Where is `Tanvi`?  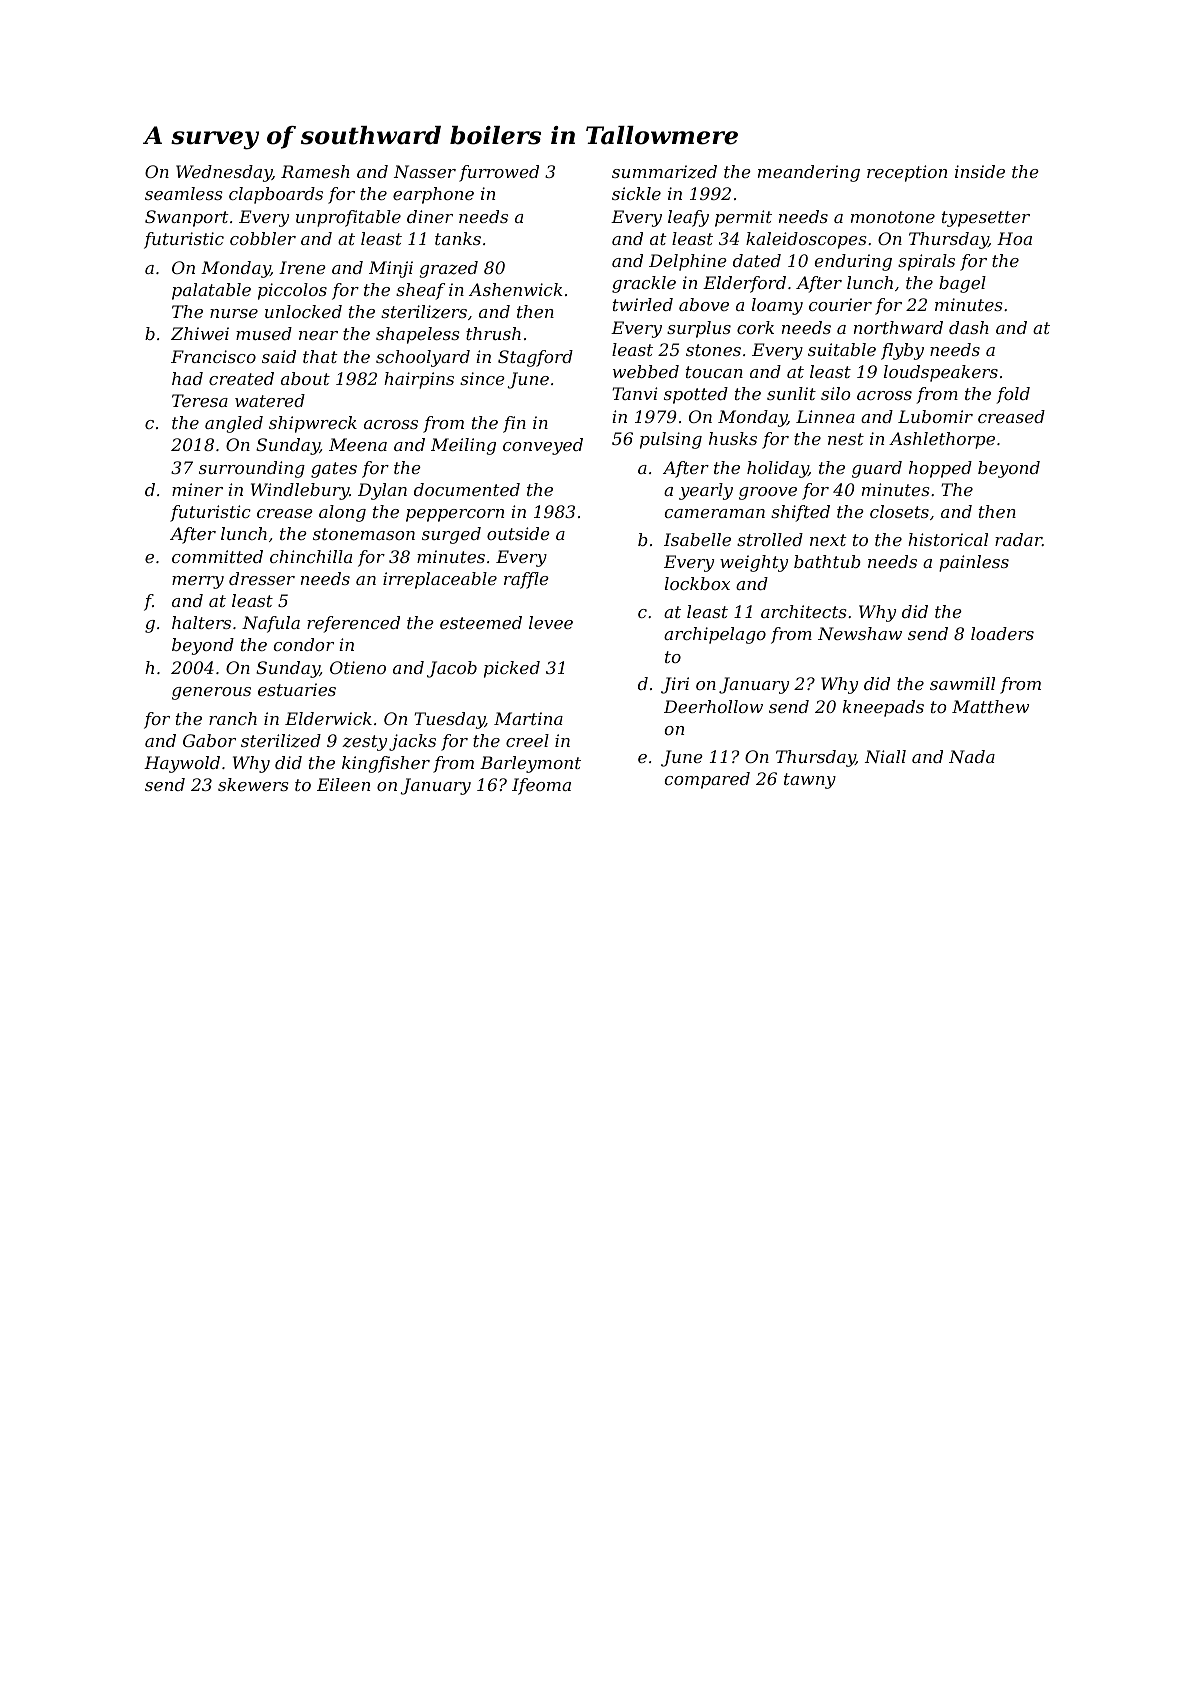
Tanvi is located at coordinates (635, 393).
